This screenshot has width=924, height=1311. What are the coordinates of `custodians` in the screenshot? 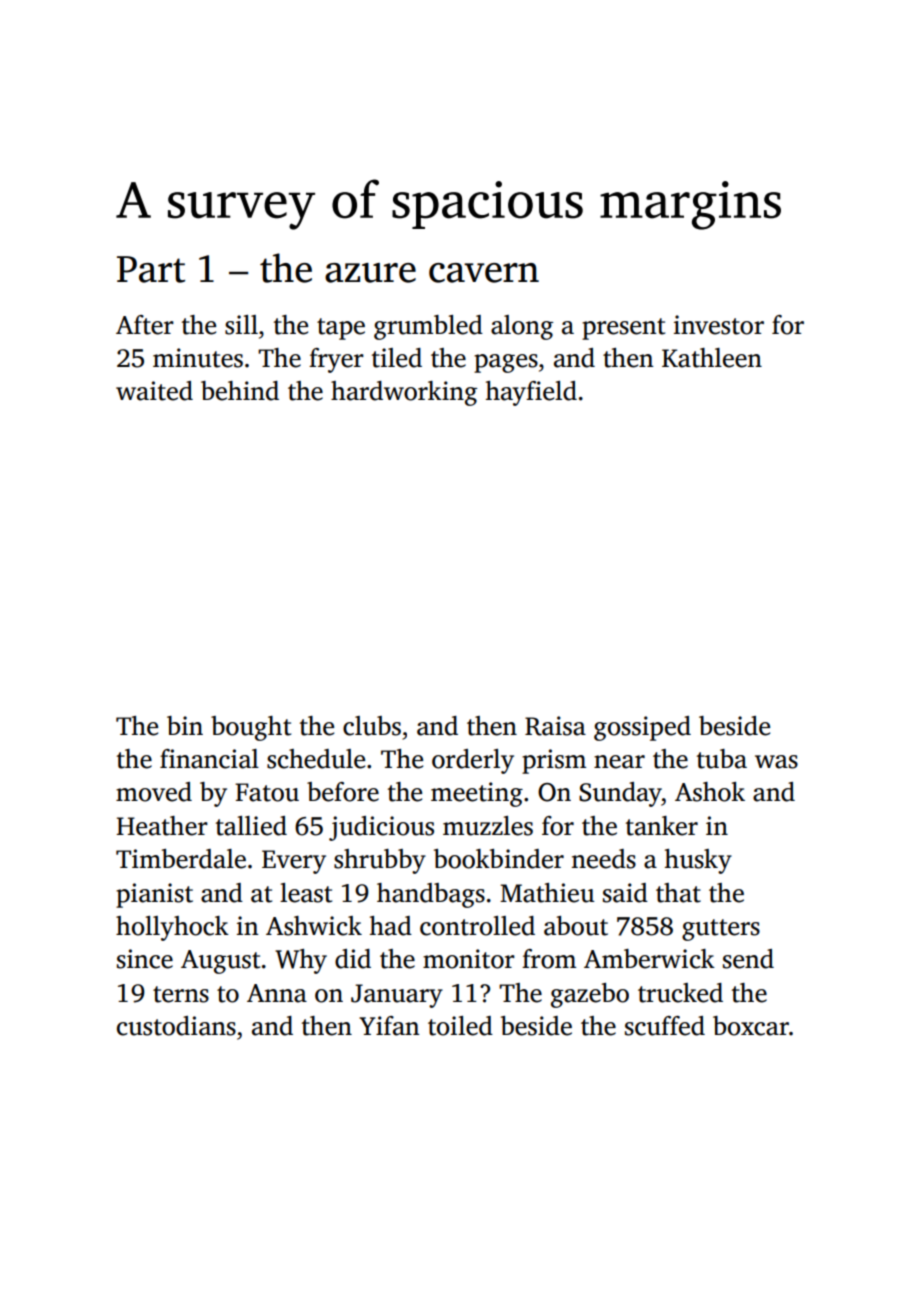 It's located at (176, 1026).
